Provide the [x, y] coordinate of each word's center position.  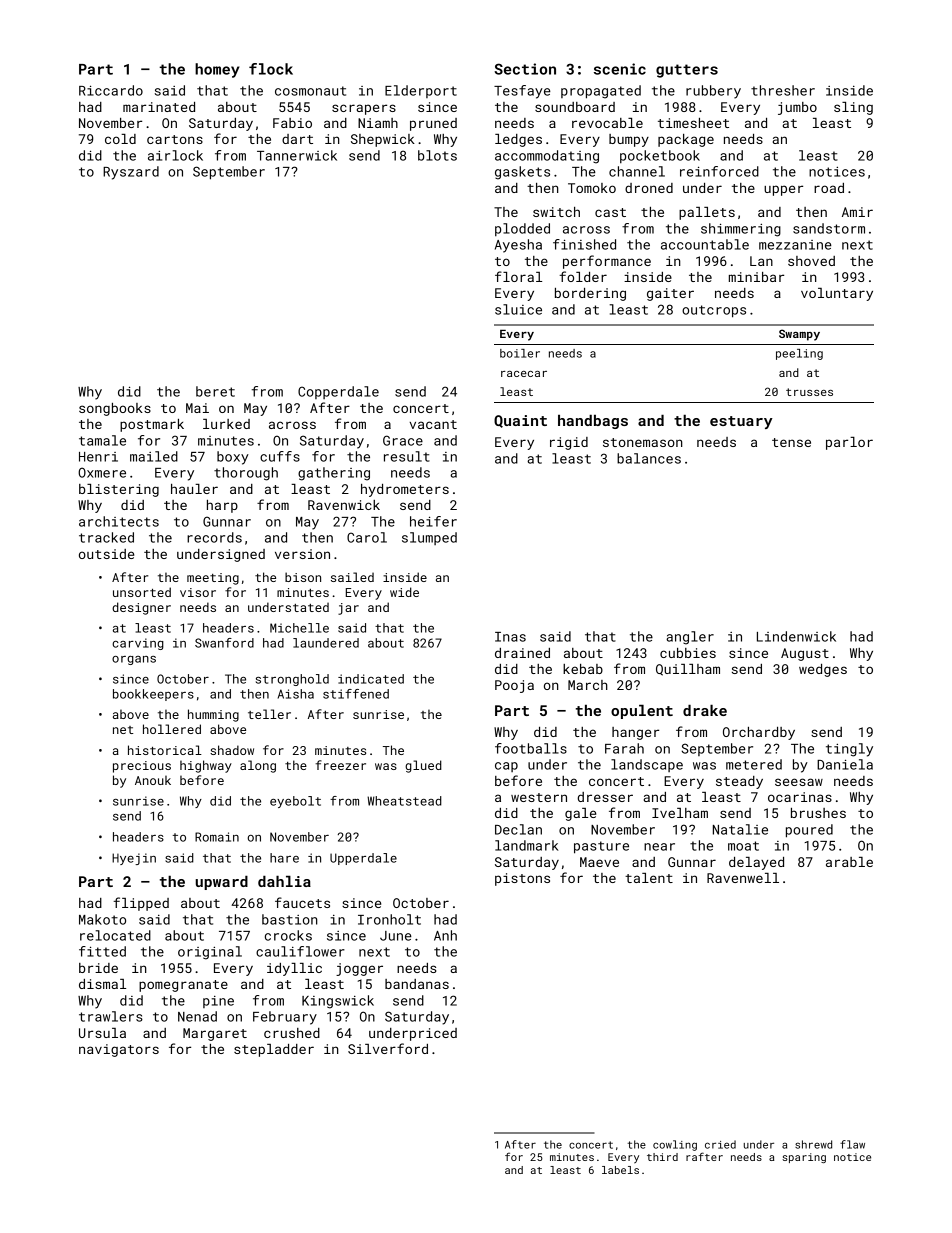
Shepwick [383, 140]
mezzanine [795, 245]
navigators [119, 1050]
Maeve [599, 862]
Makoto [102, 919]
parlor [849, 443]
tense [791, 442]
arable [849, 862]
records [214, 537]
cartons [175, 139]
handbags [593, 421]
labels [620, 1170]
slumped [429, 538]
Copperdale [338, 392]
